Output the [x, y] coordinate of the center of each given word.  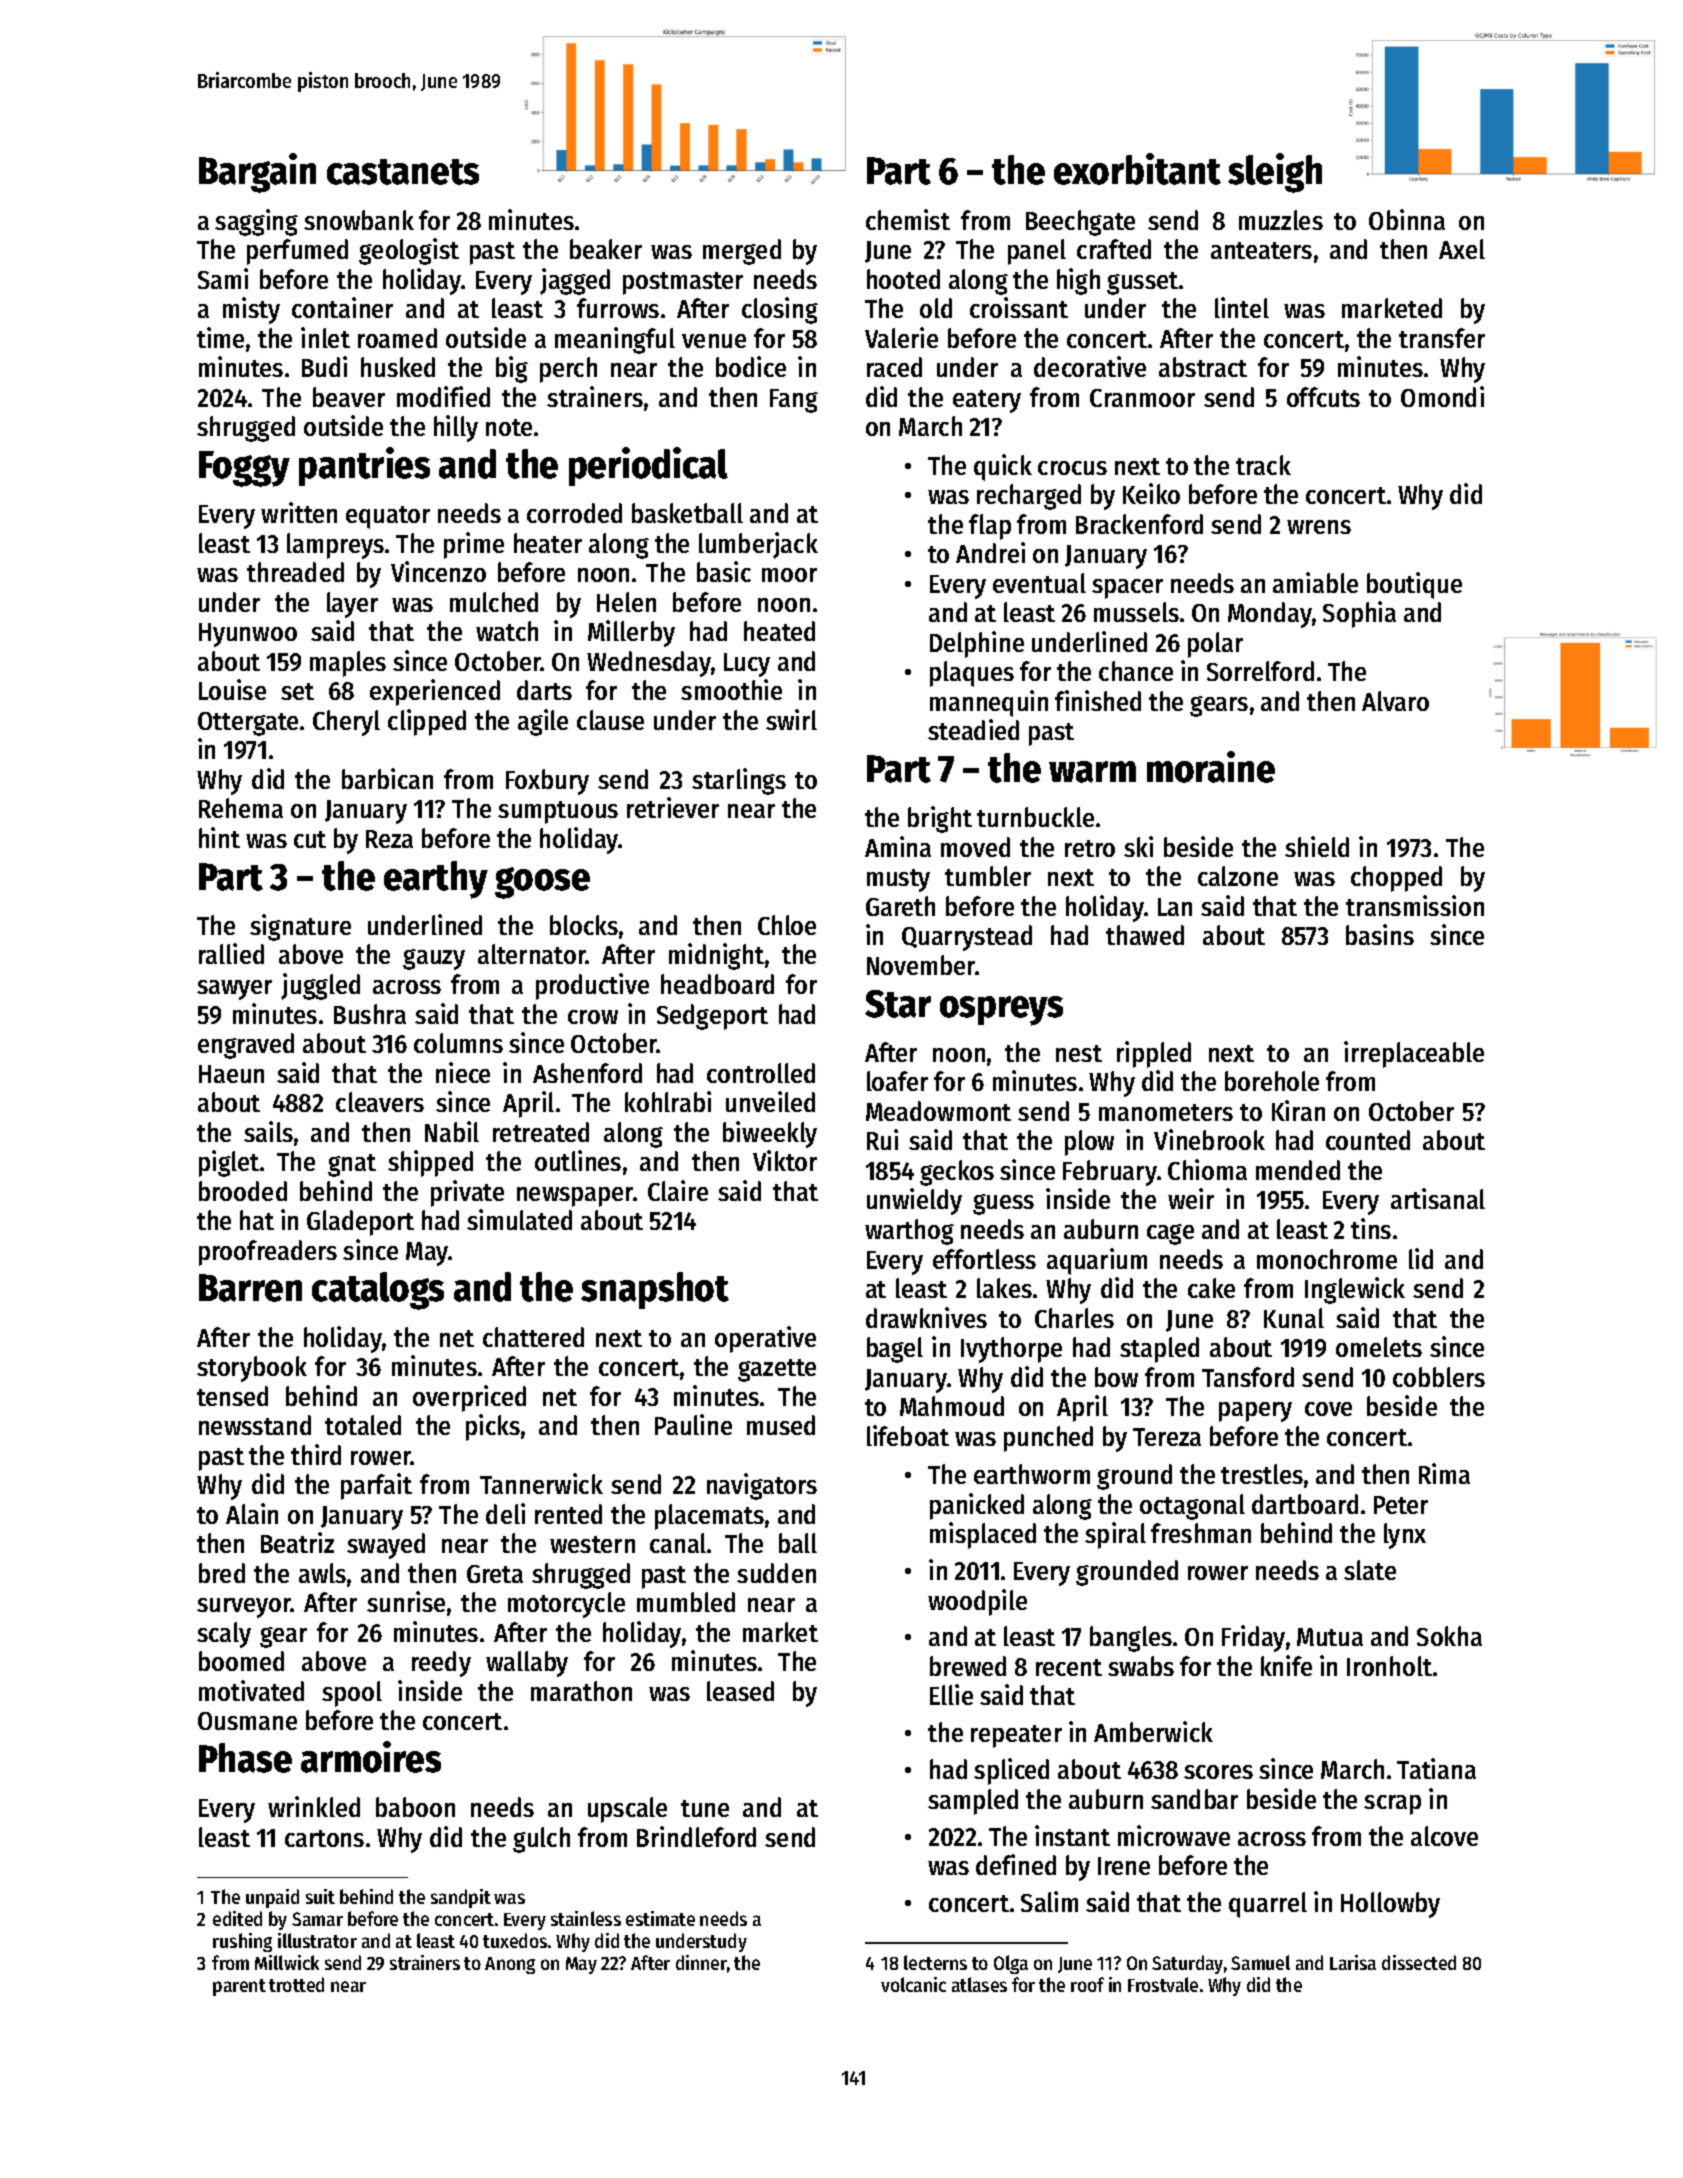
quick [1003, 467]
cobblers [1439, 1377]
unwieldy [914, 1201]
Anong [510, 1965]
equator [388, 517]
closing [780, 310]
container [342, 307]
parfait [376, 1486]
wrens [1319, 527]
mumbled [686, 1602]
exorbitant [1137, 169]
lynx [1405, 1536]
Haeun [231, 1074]
